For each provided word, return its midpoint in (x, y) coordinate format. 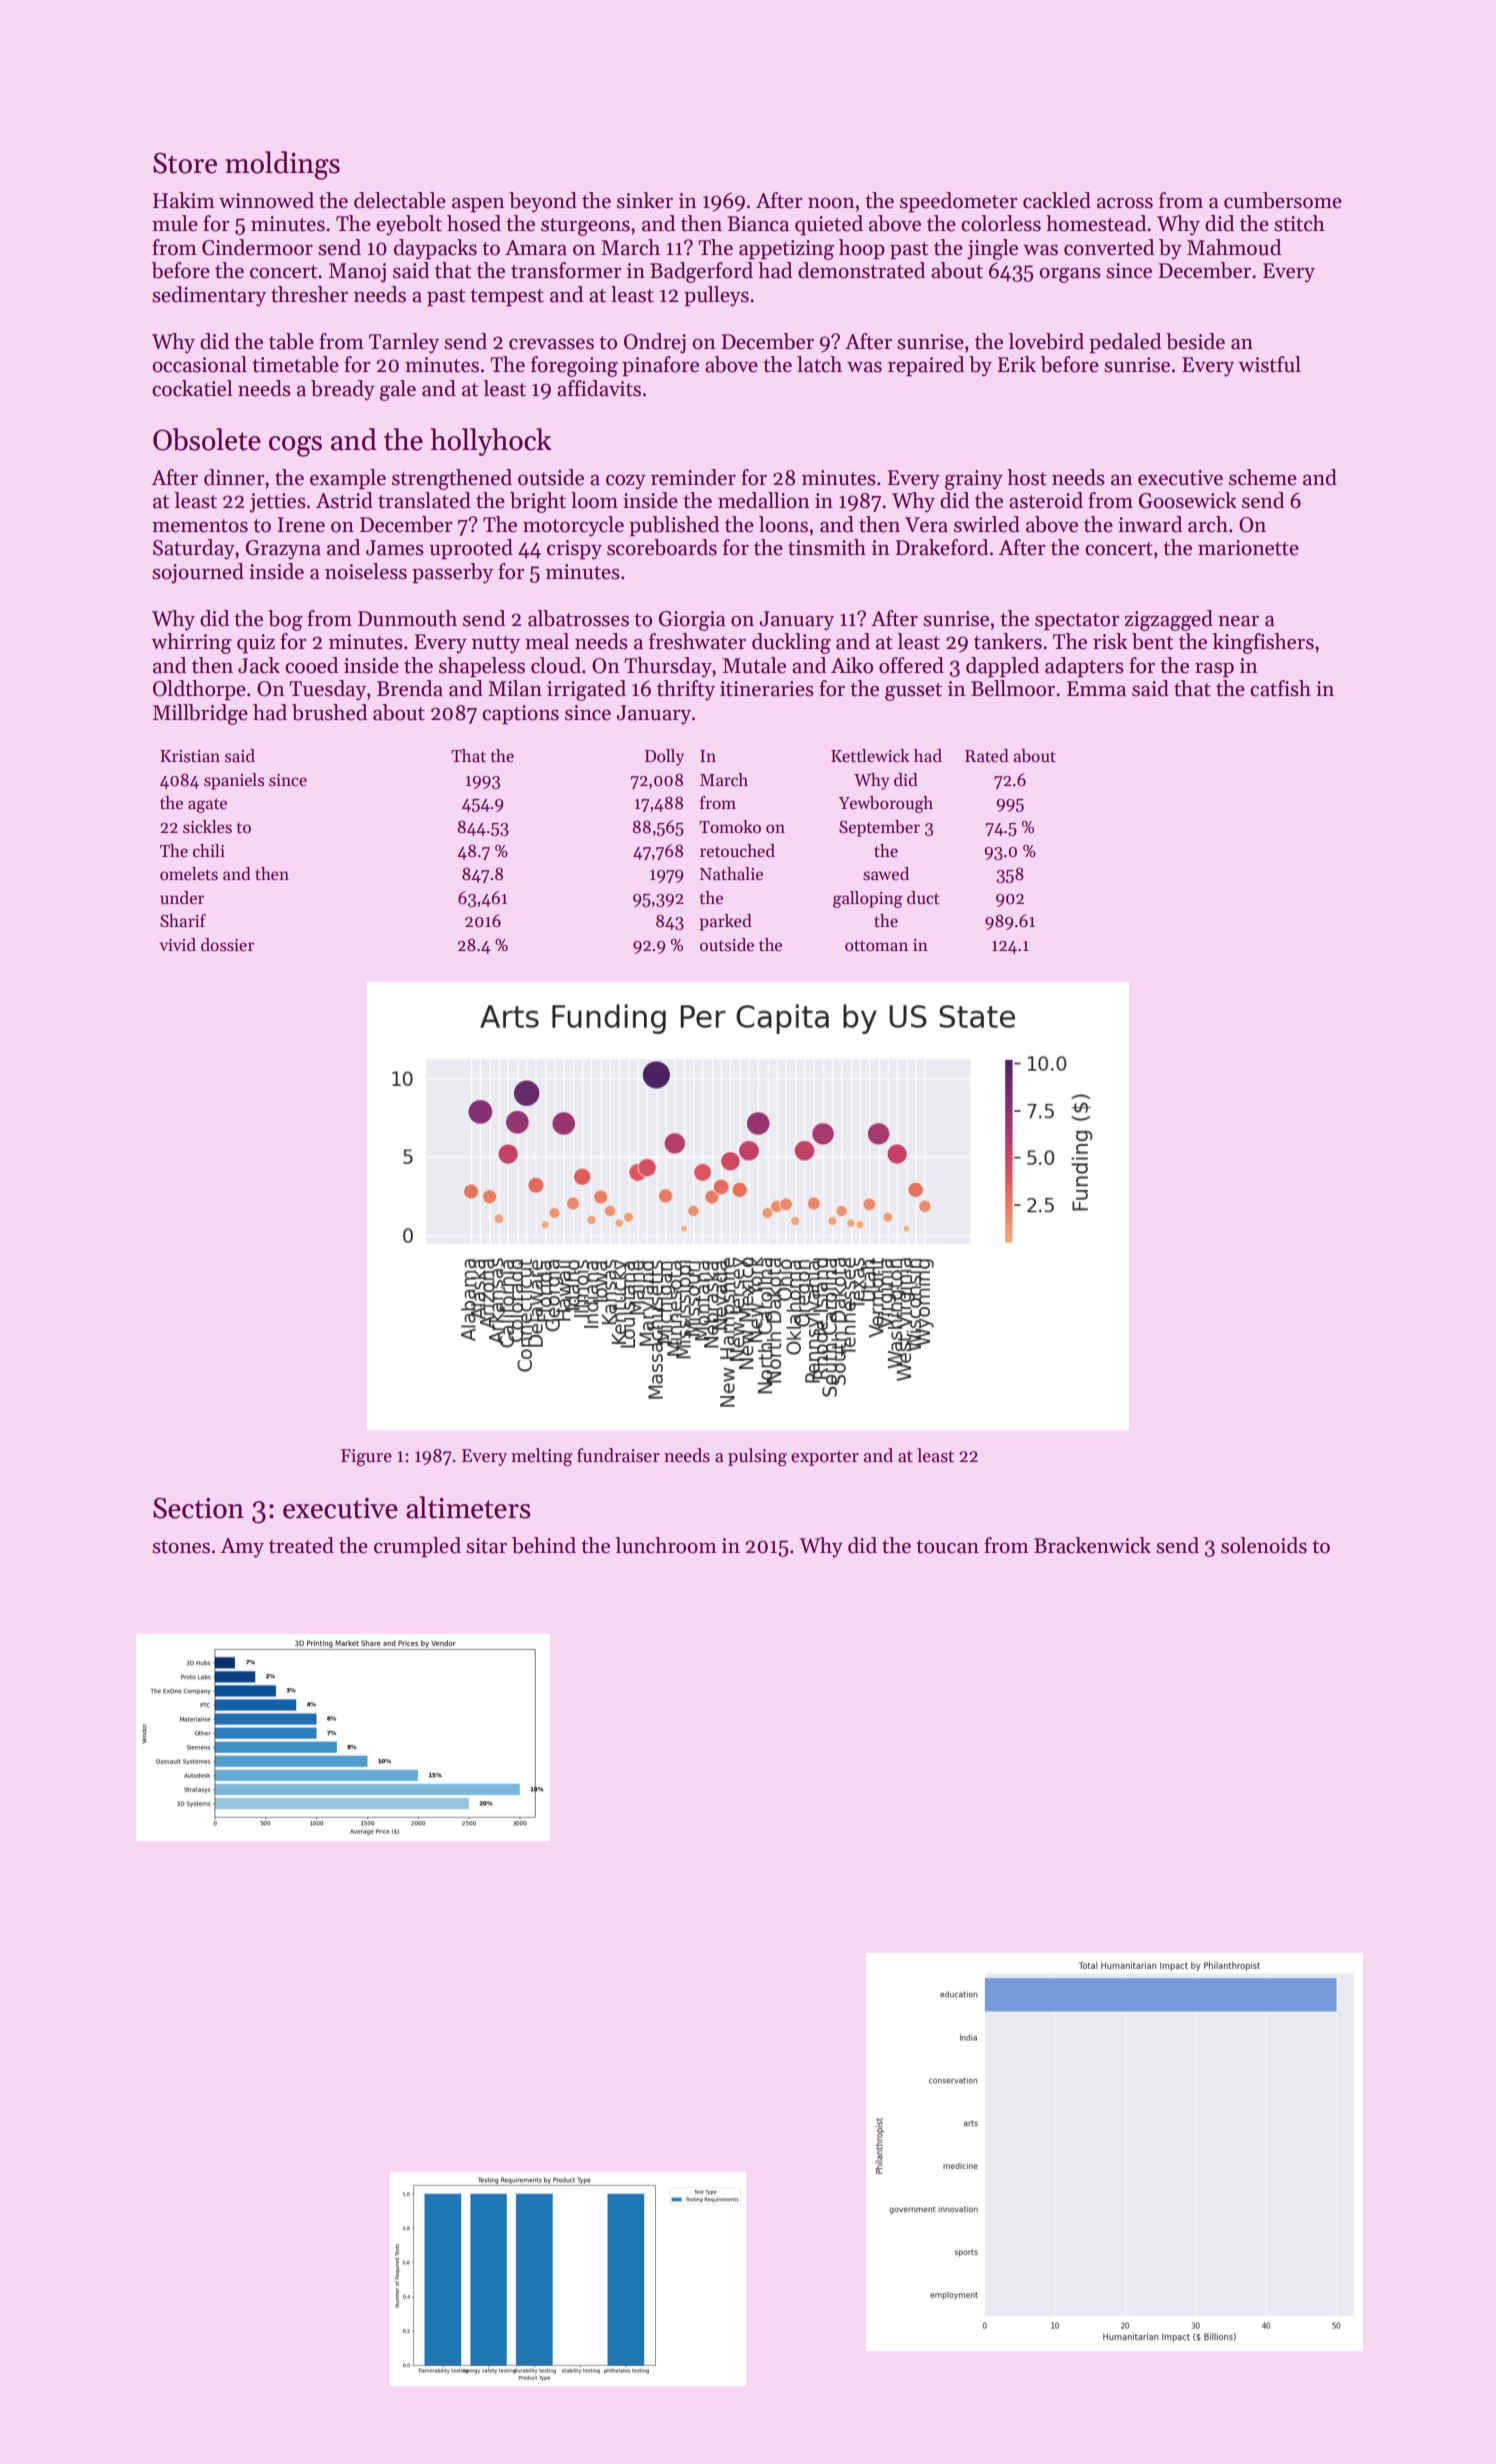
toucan (947, 1547)
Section (198, 1508)
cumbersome (1283, 200)
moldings (282, 165)
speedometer (958, 202)
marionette (1248, 548)
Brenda (410, 688)
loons (783, 524)
